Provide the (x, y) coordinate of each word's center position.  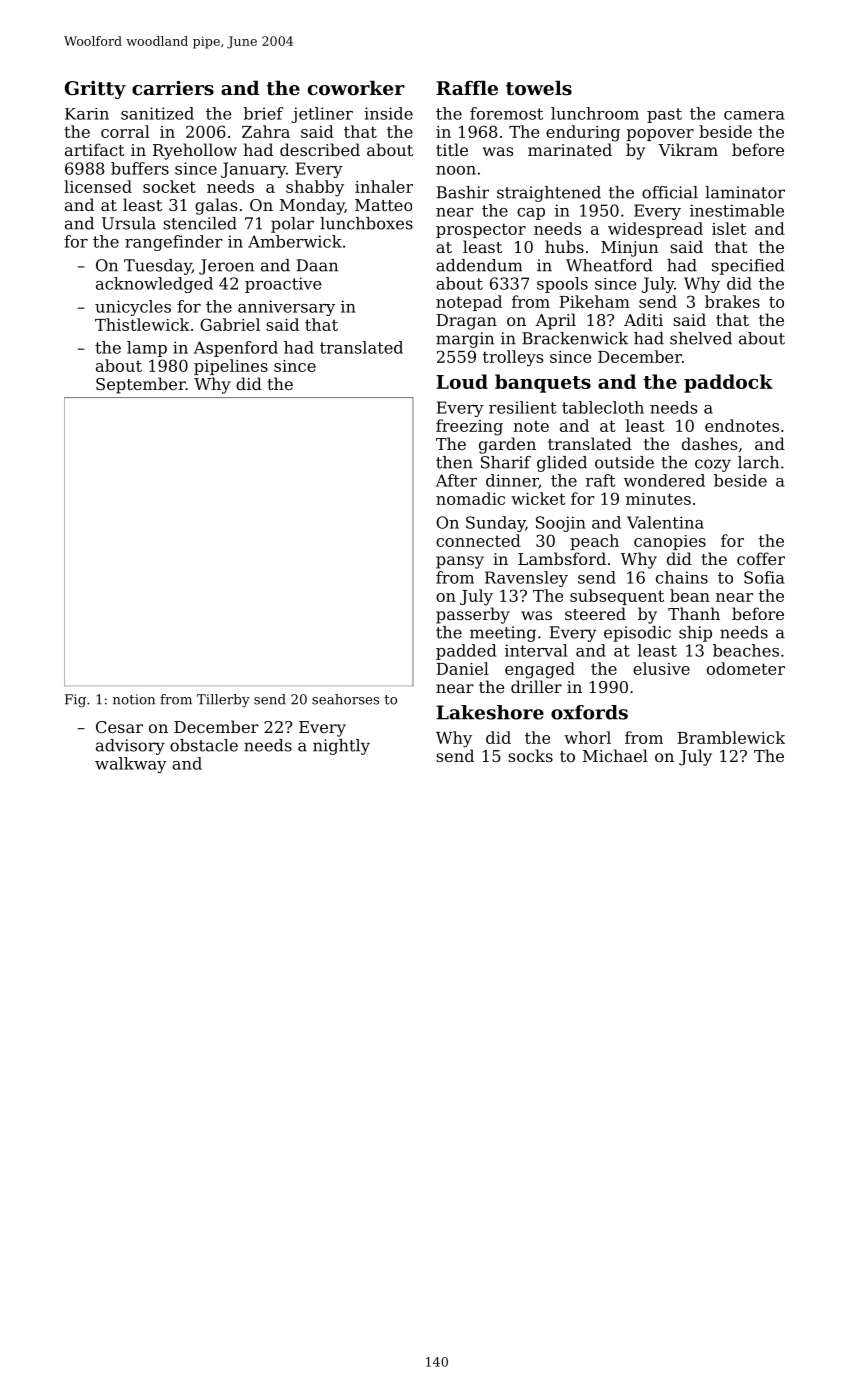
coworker (356, 88)
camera (754, 115)
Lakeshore (490, 712)
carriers (173, 88)
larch (758, 462)
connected (478, 540)
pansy (460, 562)
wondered (664, 480)
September (141, 385)
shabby (315, 188)
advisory (130, 747)
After (456, 480)
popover (660, 135)
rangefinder (174, 243)
